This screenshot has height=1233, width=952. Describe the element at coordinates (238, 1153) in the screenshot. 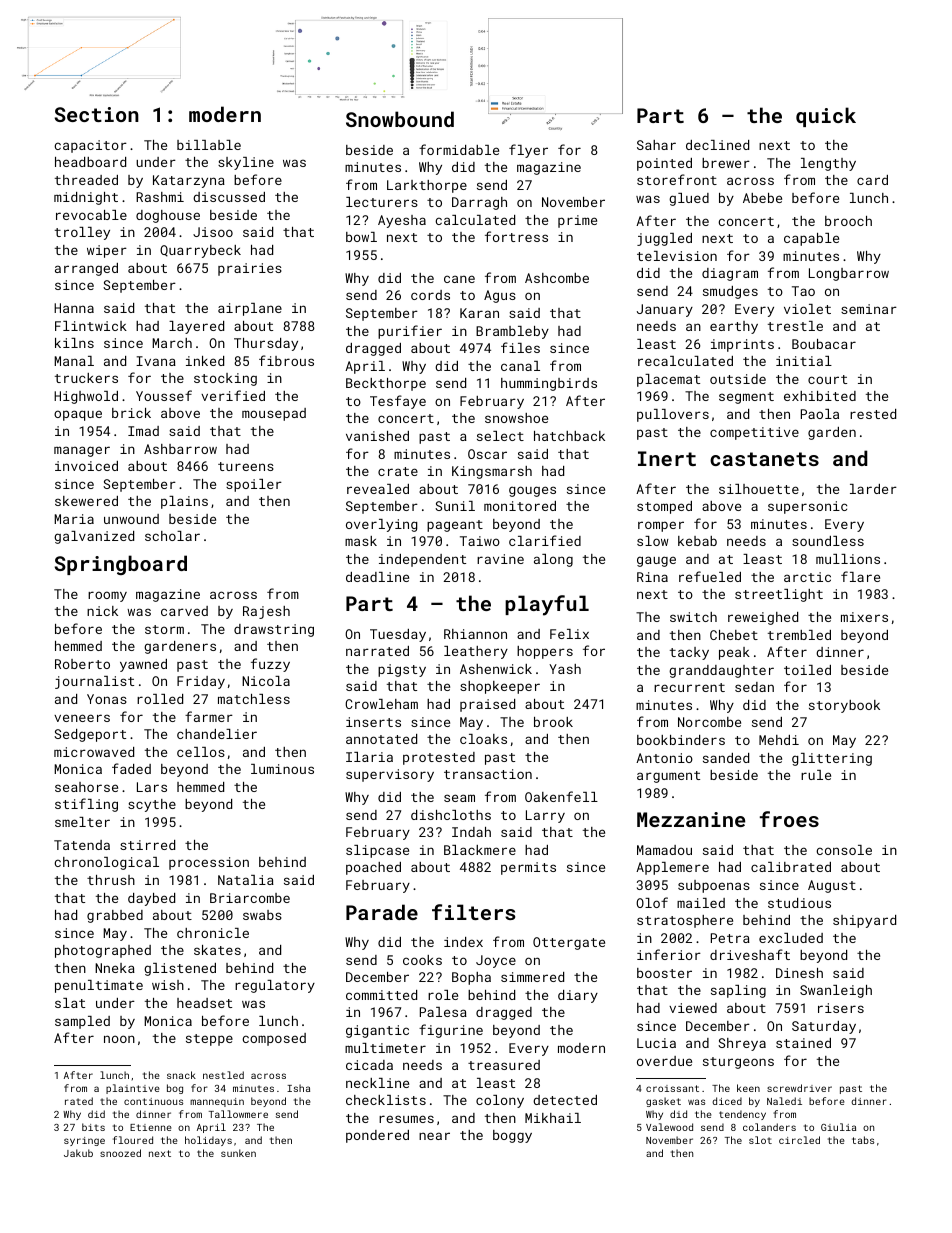

I see `sunken` at that location.
